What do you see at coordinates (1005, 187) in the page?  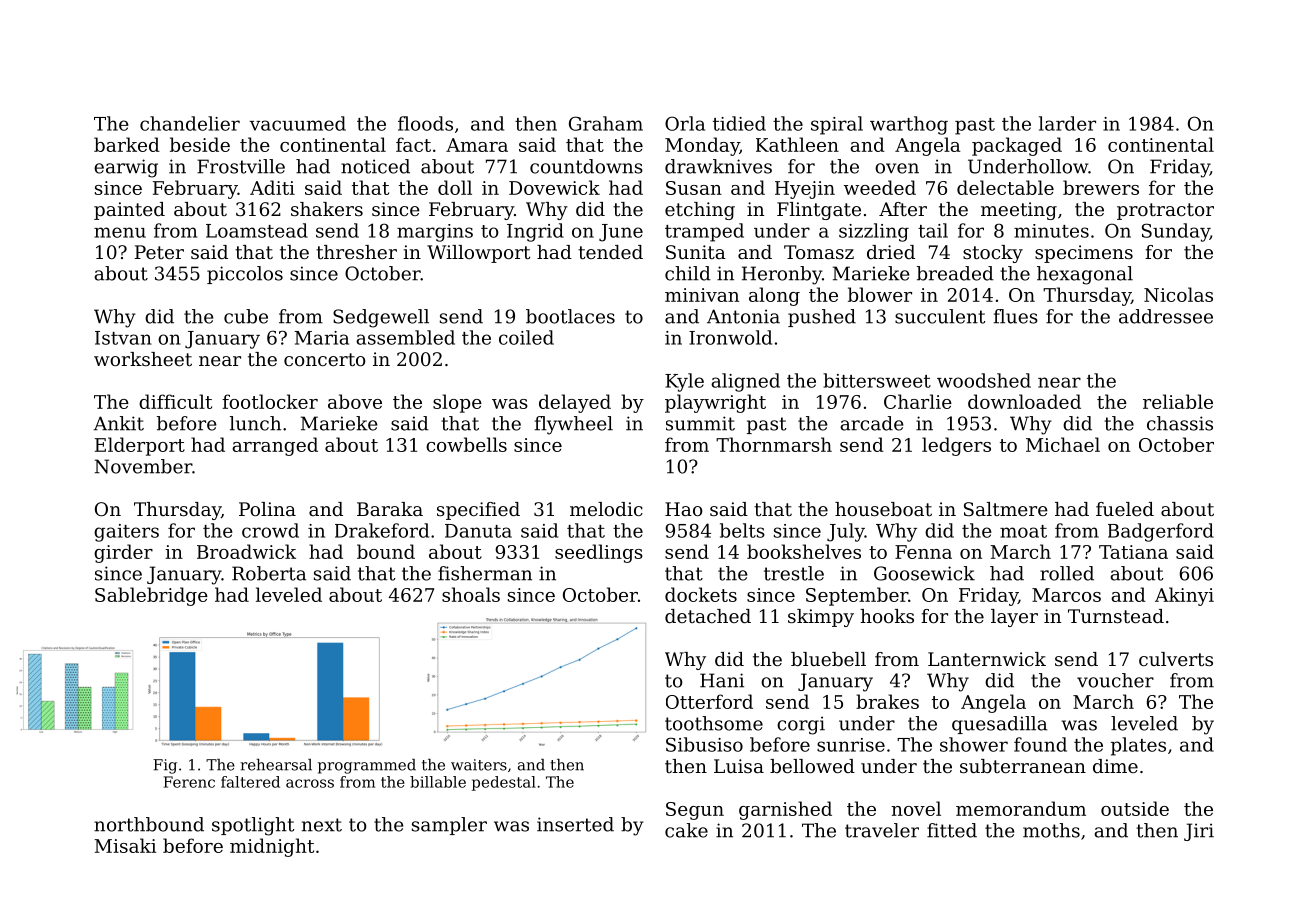 I see `delectable` at bounding box center [1005, 187].
